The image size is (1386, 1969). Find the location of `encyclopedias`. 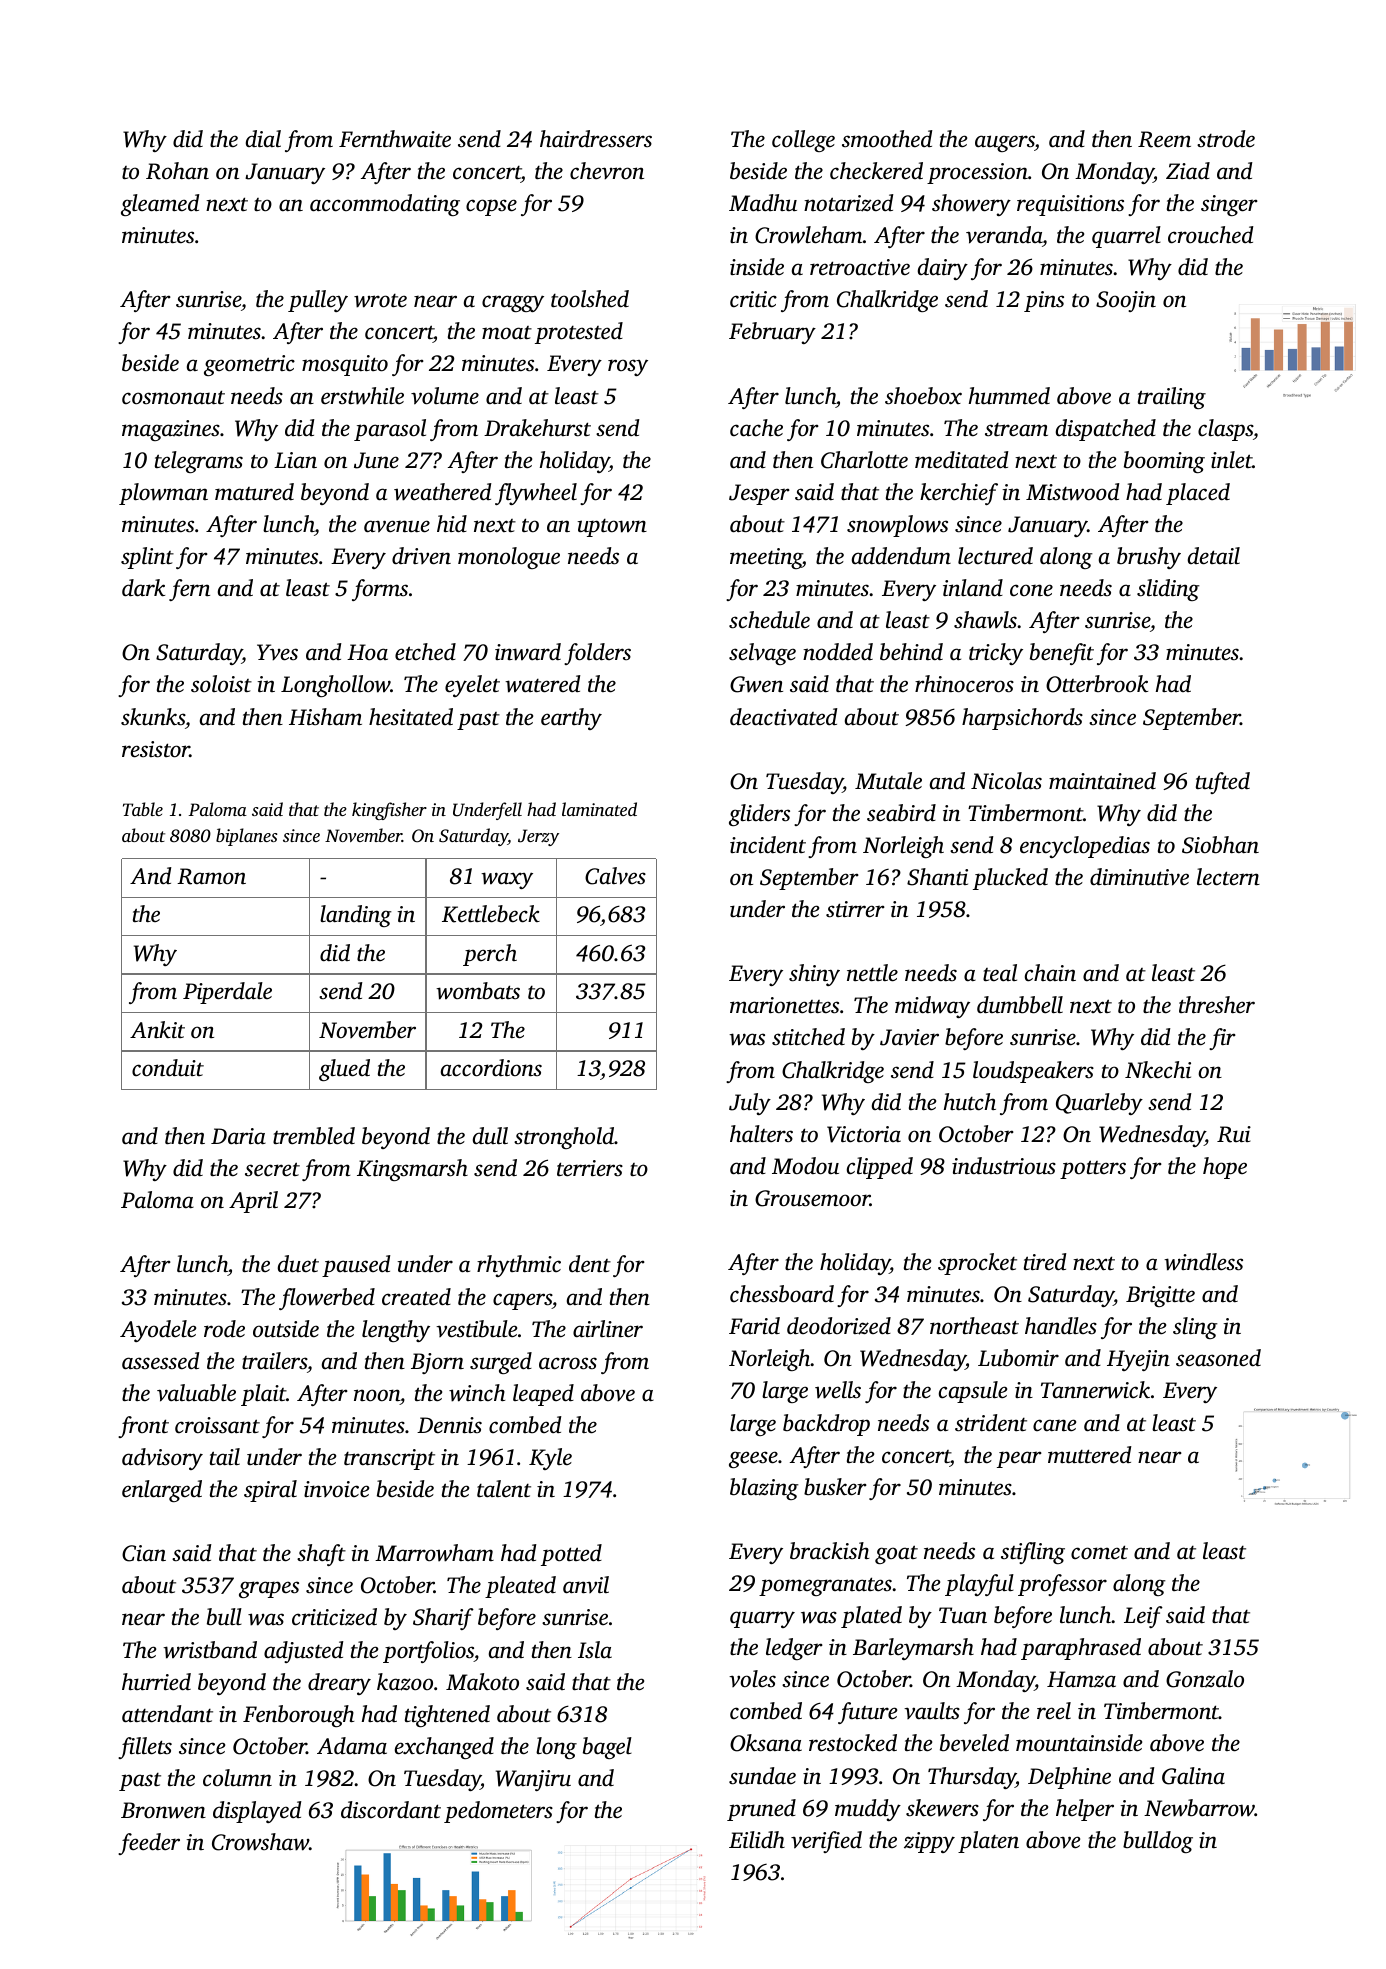

encyclopedias is located at coordinates (1085, 847).
